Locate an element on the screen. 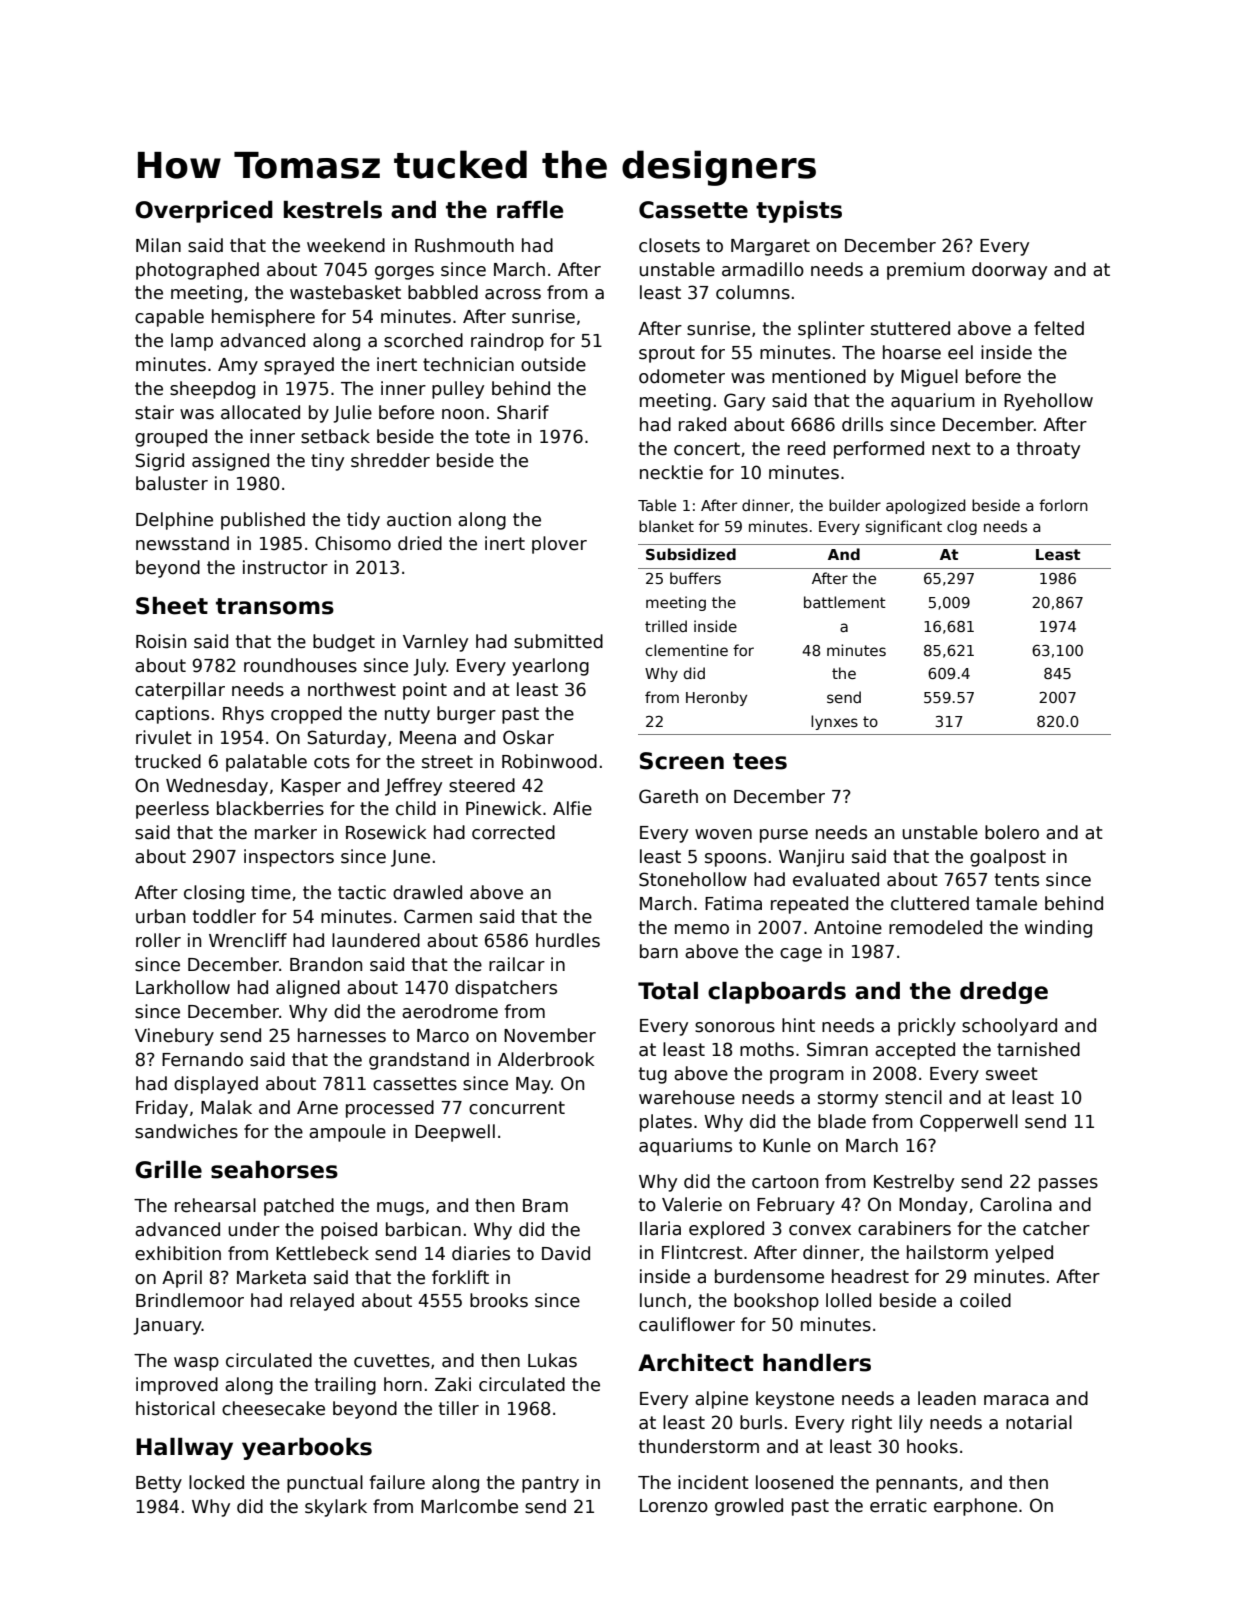  columns is located at coordinates (753, 292).
